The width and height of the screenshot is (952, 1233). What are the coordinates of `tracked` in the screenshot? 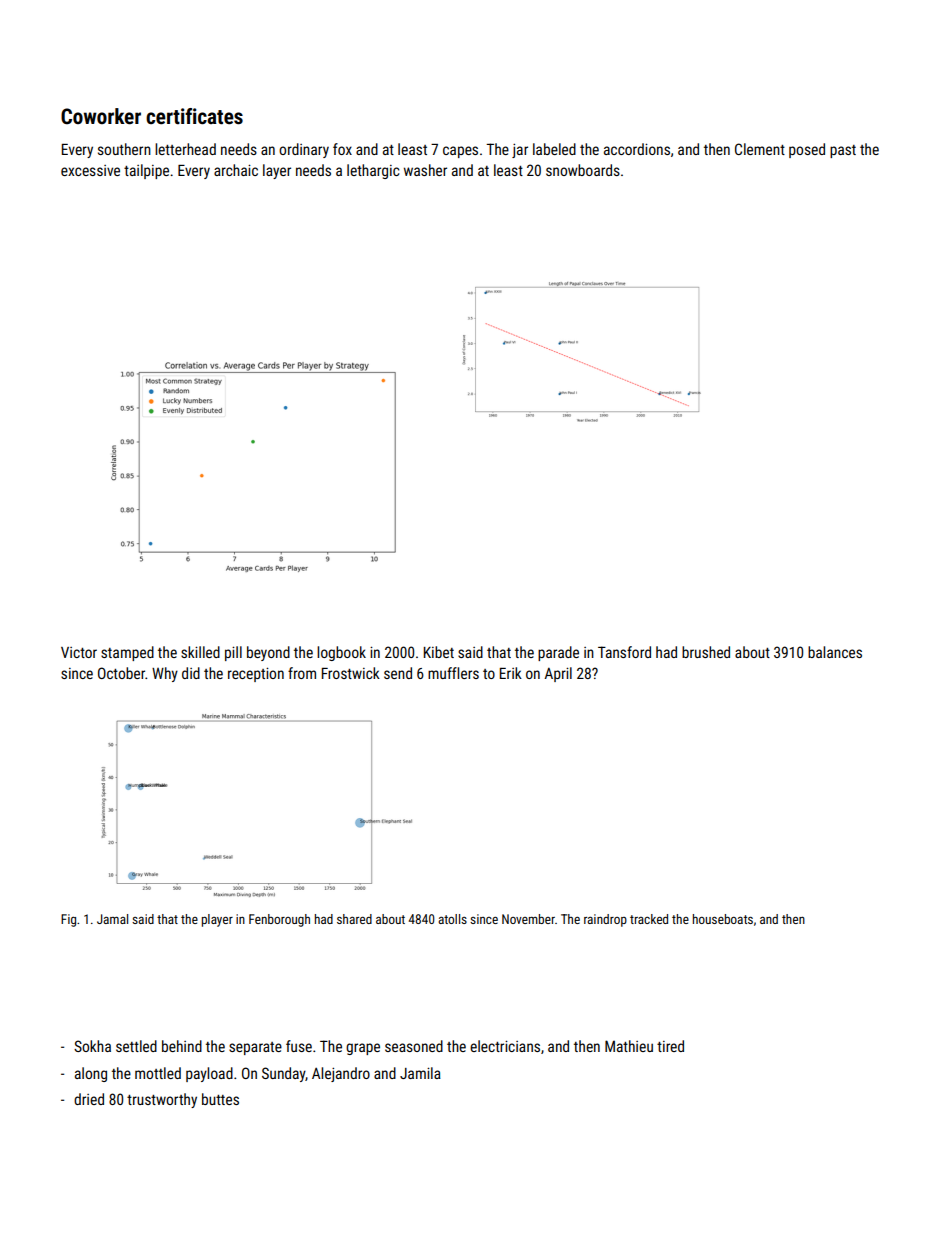 It's located at (649, 919).
